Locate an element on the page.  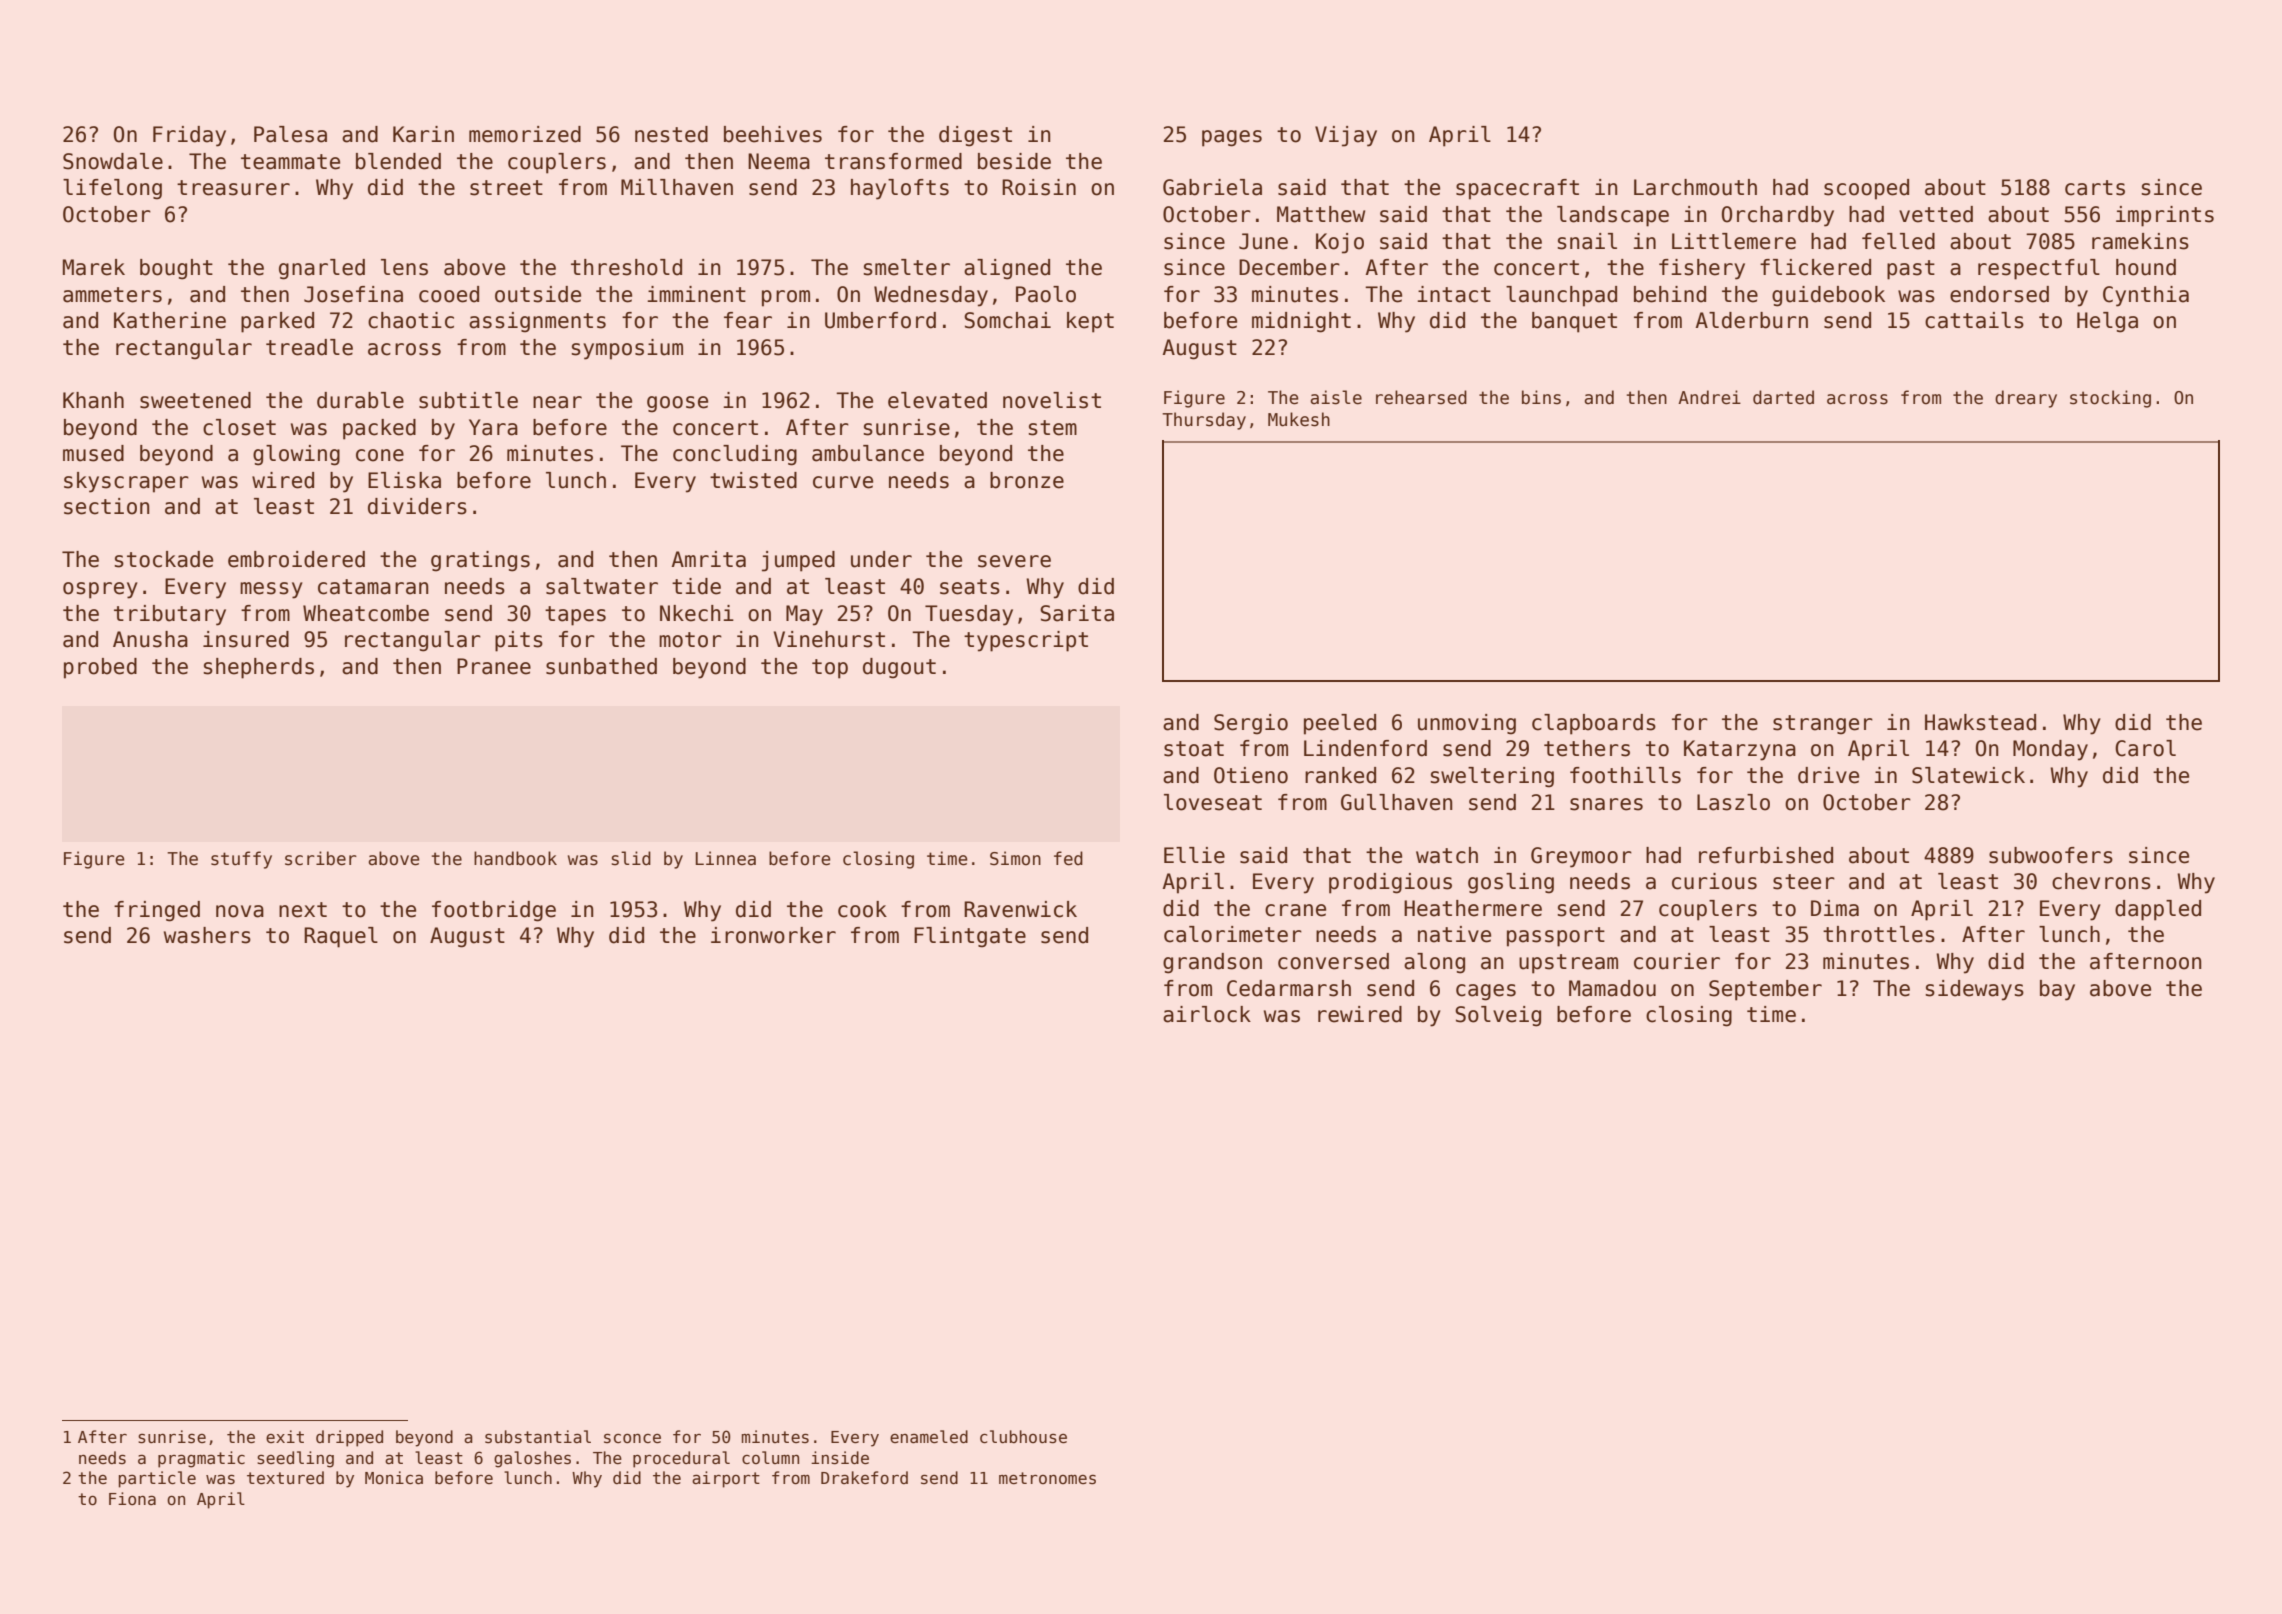
sideways is located at coordinates (1974, 990).
